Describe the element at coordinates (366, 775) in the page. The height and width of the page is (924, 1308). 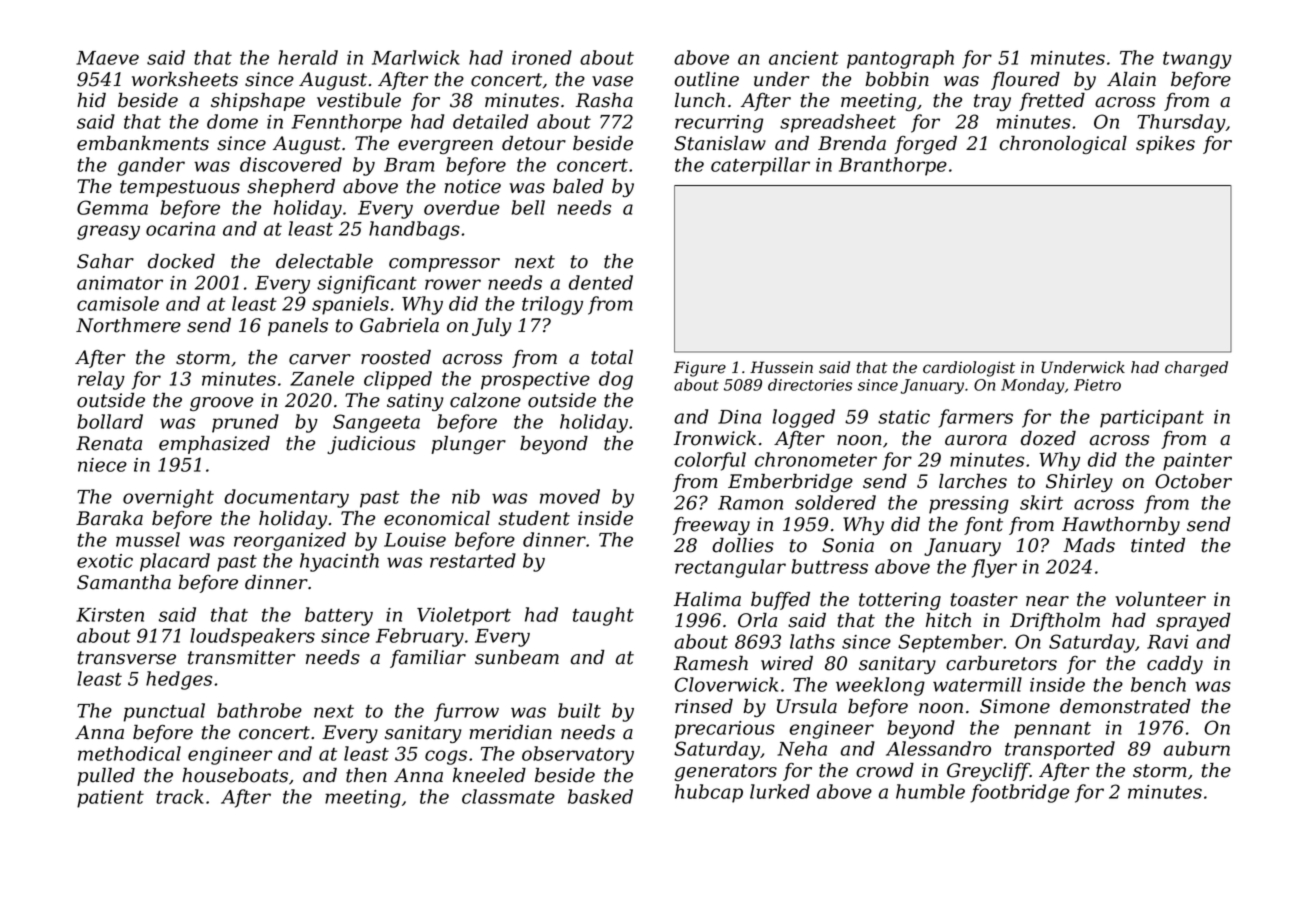
I see `then` at that location.
